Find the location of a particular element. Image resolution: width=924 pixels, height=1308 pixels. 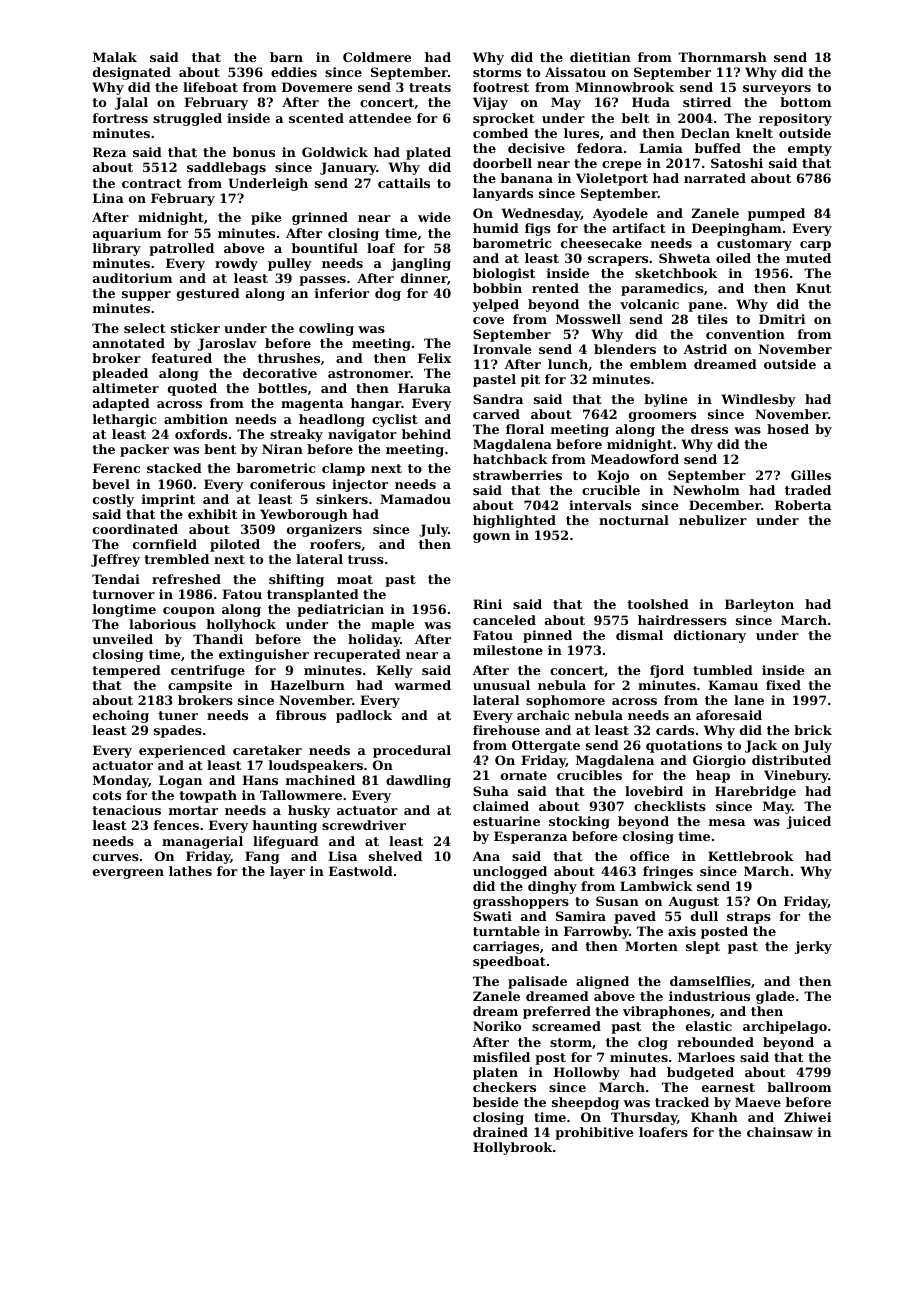

Kettlebrook is located at coordinates (751, 856).
